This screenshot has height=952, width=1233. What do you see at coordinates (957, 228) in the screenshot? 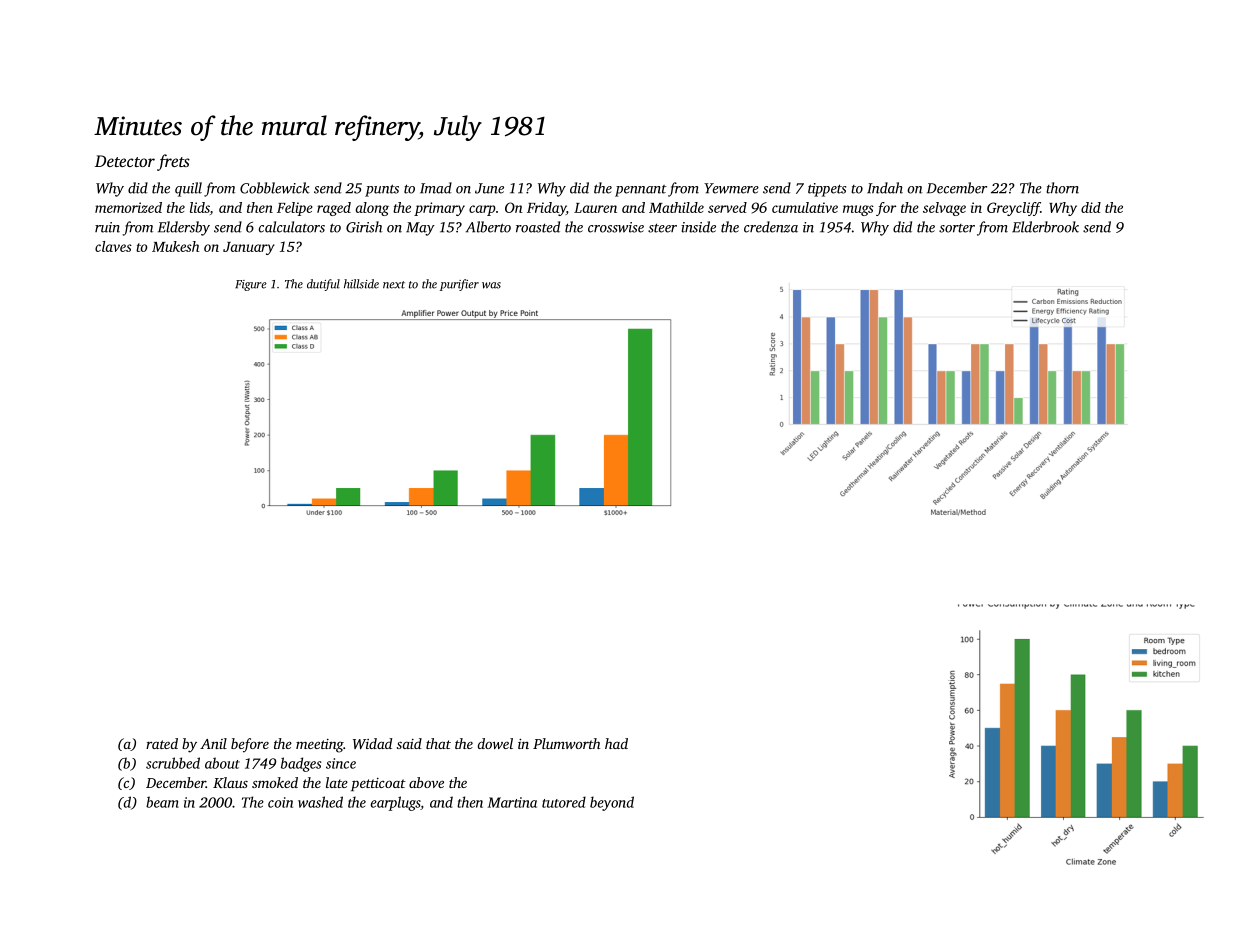
I see `sorter` at bounding box center [957, 228].
